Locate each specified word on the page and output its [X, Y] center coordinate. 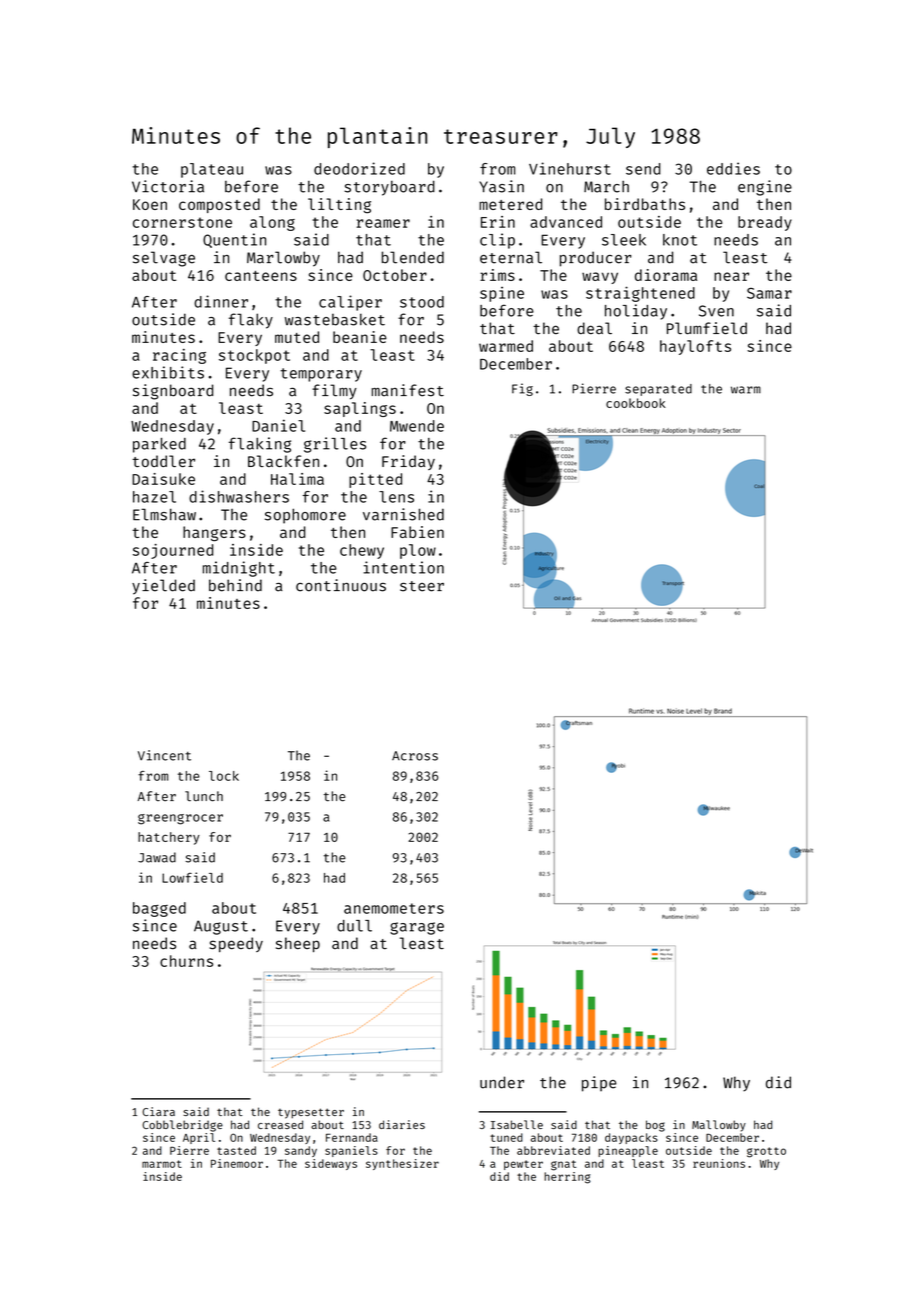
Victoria [168, 186]
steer [422, 586]
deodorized [359, 168]
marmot [162, 1164]
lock [224, 776]
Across [415, 756]
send [643, 169]
